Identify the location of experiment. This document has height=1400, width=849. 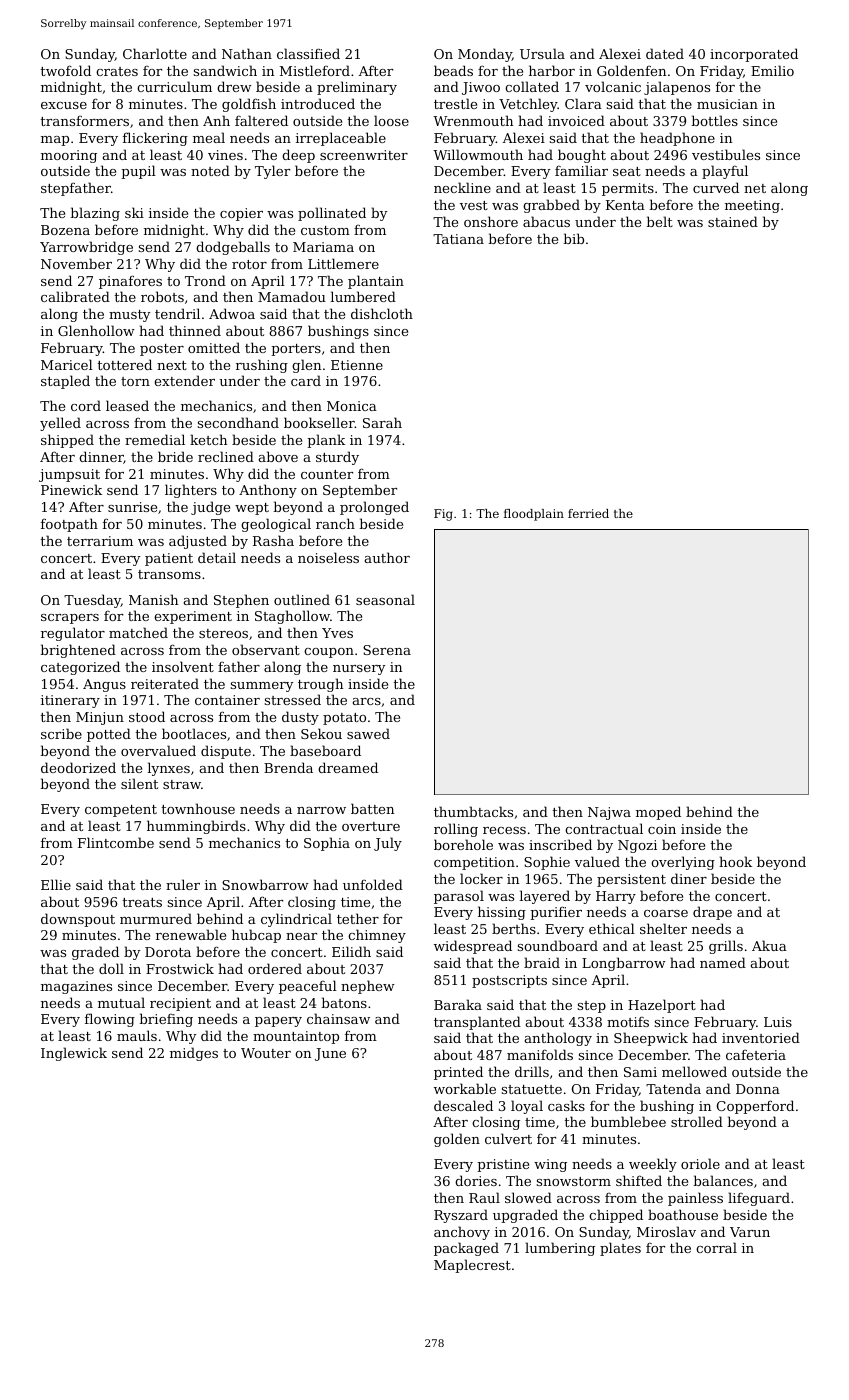
(193, 617).
